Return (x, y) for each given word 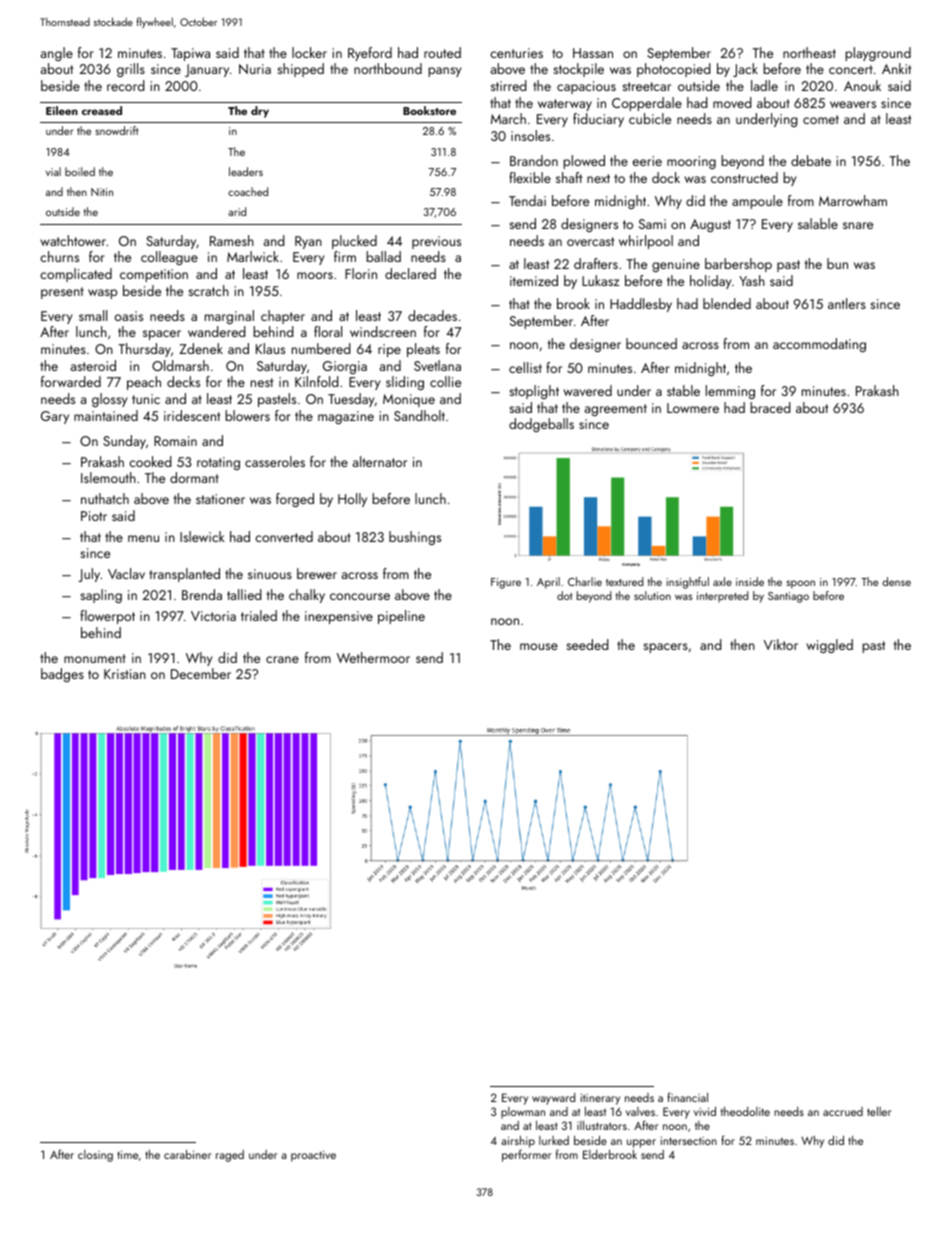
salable (818, 223)
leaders (246, 171)
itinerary (600, 1099)
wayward (553, 1099)
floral (328, 331)
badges (62, 675)
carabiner (187, 1154)
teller (879, 1111)
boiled (80, 171)
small (93, 315)
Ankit (896, 68)
